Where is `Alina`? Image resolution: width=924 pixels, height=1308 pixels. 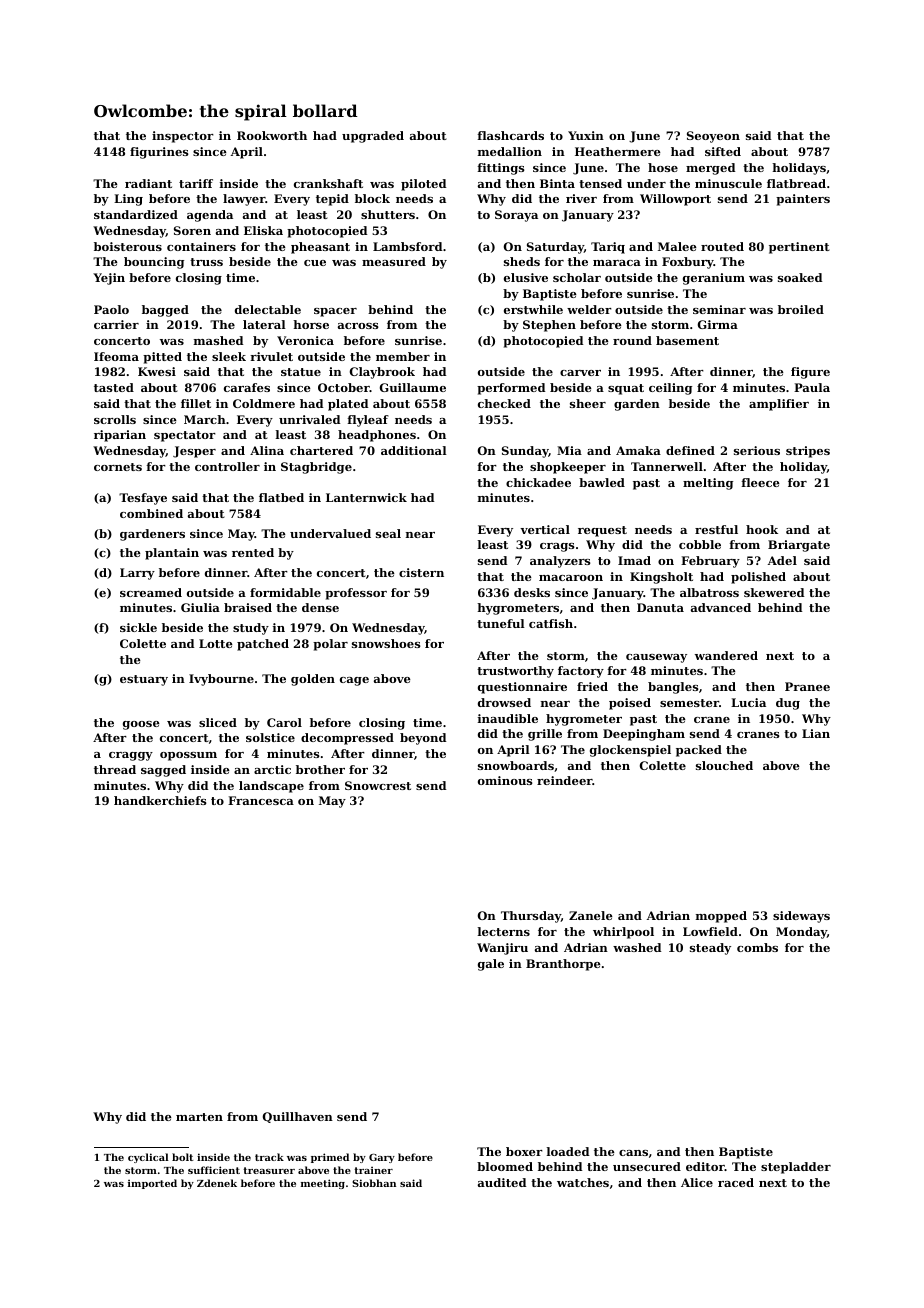
Alina is located at coordinates (267, 450).
